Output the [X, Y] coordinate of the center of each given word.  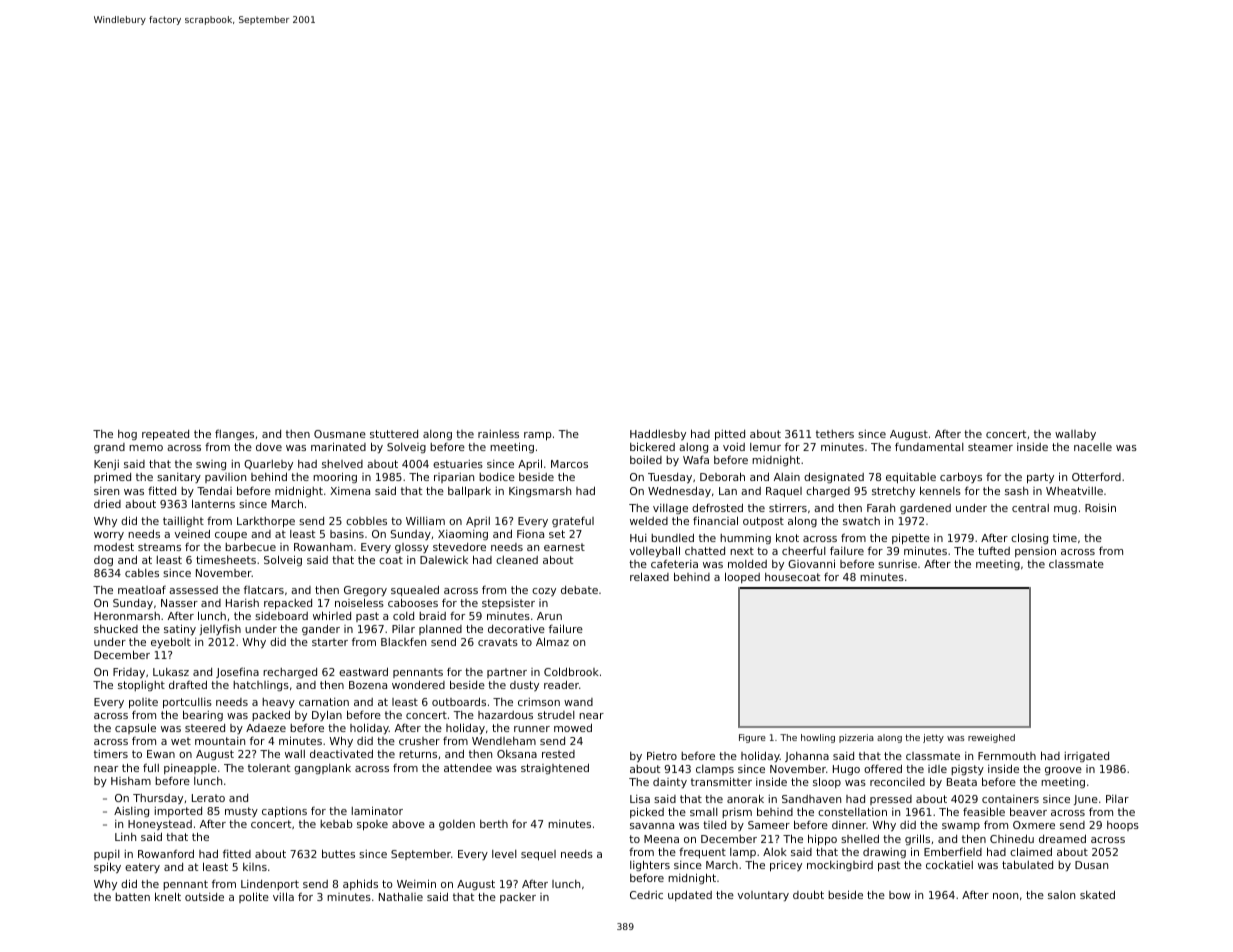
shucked [116, 628]
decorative [516, 628]
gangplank [322, 768]
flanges [234, 434]
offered [883, 768]
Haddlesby [658, 434]
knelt [168, 896]
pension [1035, 552]
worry [109, 536]
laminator [377, 810]
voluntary [763, 896]
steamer [990, 447]
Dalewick [444, 560]
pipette [911, 539]
